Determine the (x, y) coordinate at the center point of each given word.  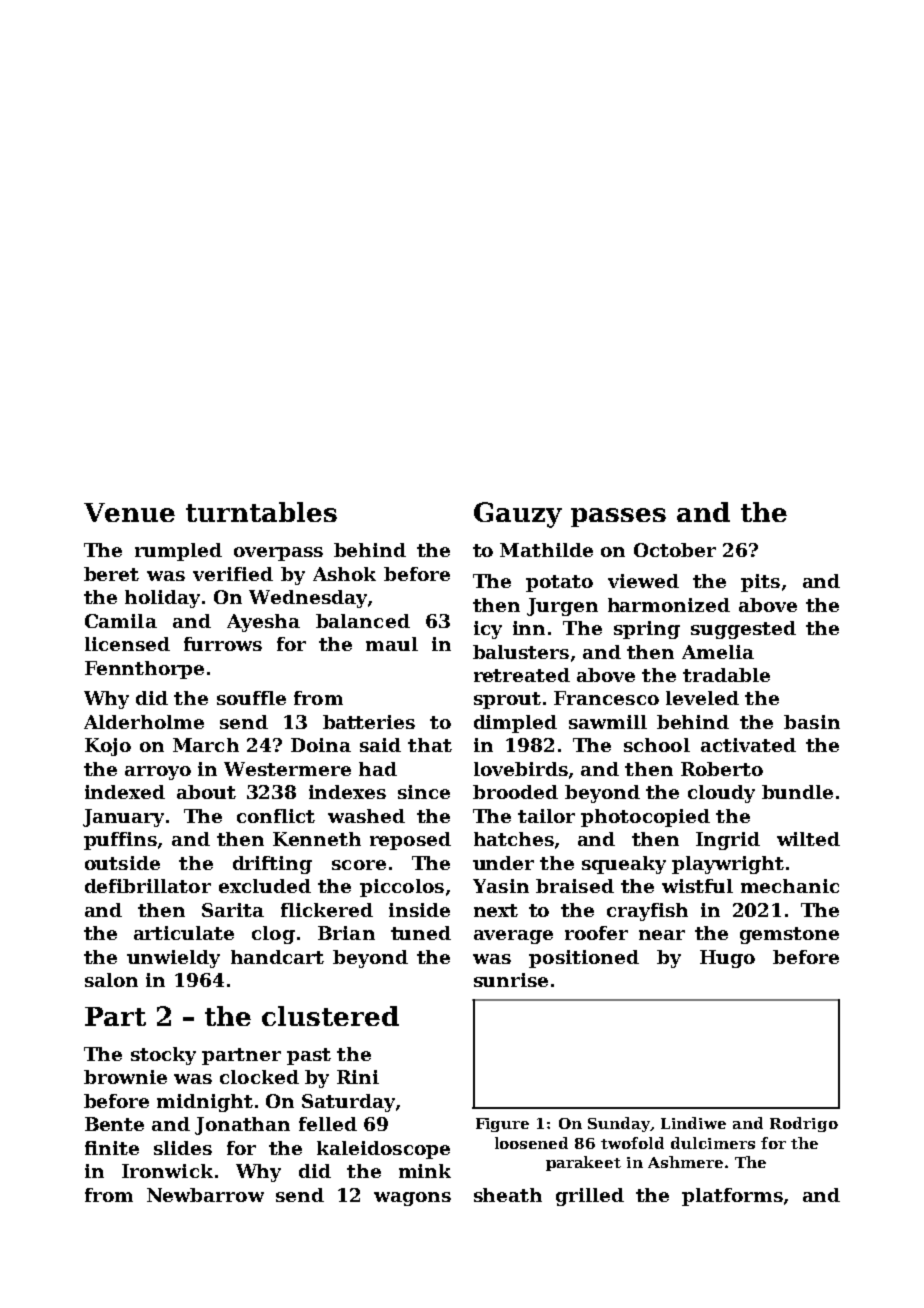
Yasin (501, 886)
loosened (531, 1143)
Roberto (722, 769)
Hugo (727, 959)
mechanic (790, 886)
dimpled (515, 724)
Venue (129, 512)
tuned (421, 933)
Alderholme (144, 722)
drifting (272, 865)
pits (760, 583)
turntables (261, 512)
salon (111, 980)
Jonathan (242, 1126)
